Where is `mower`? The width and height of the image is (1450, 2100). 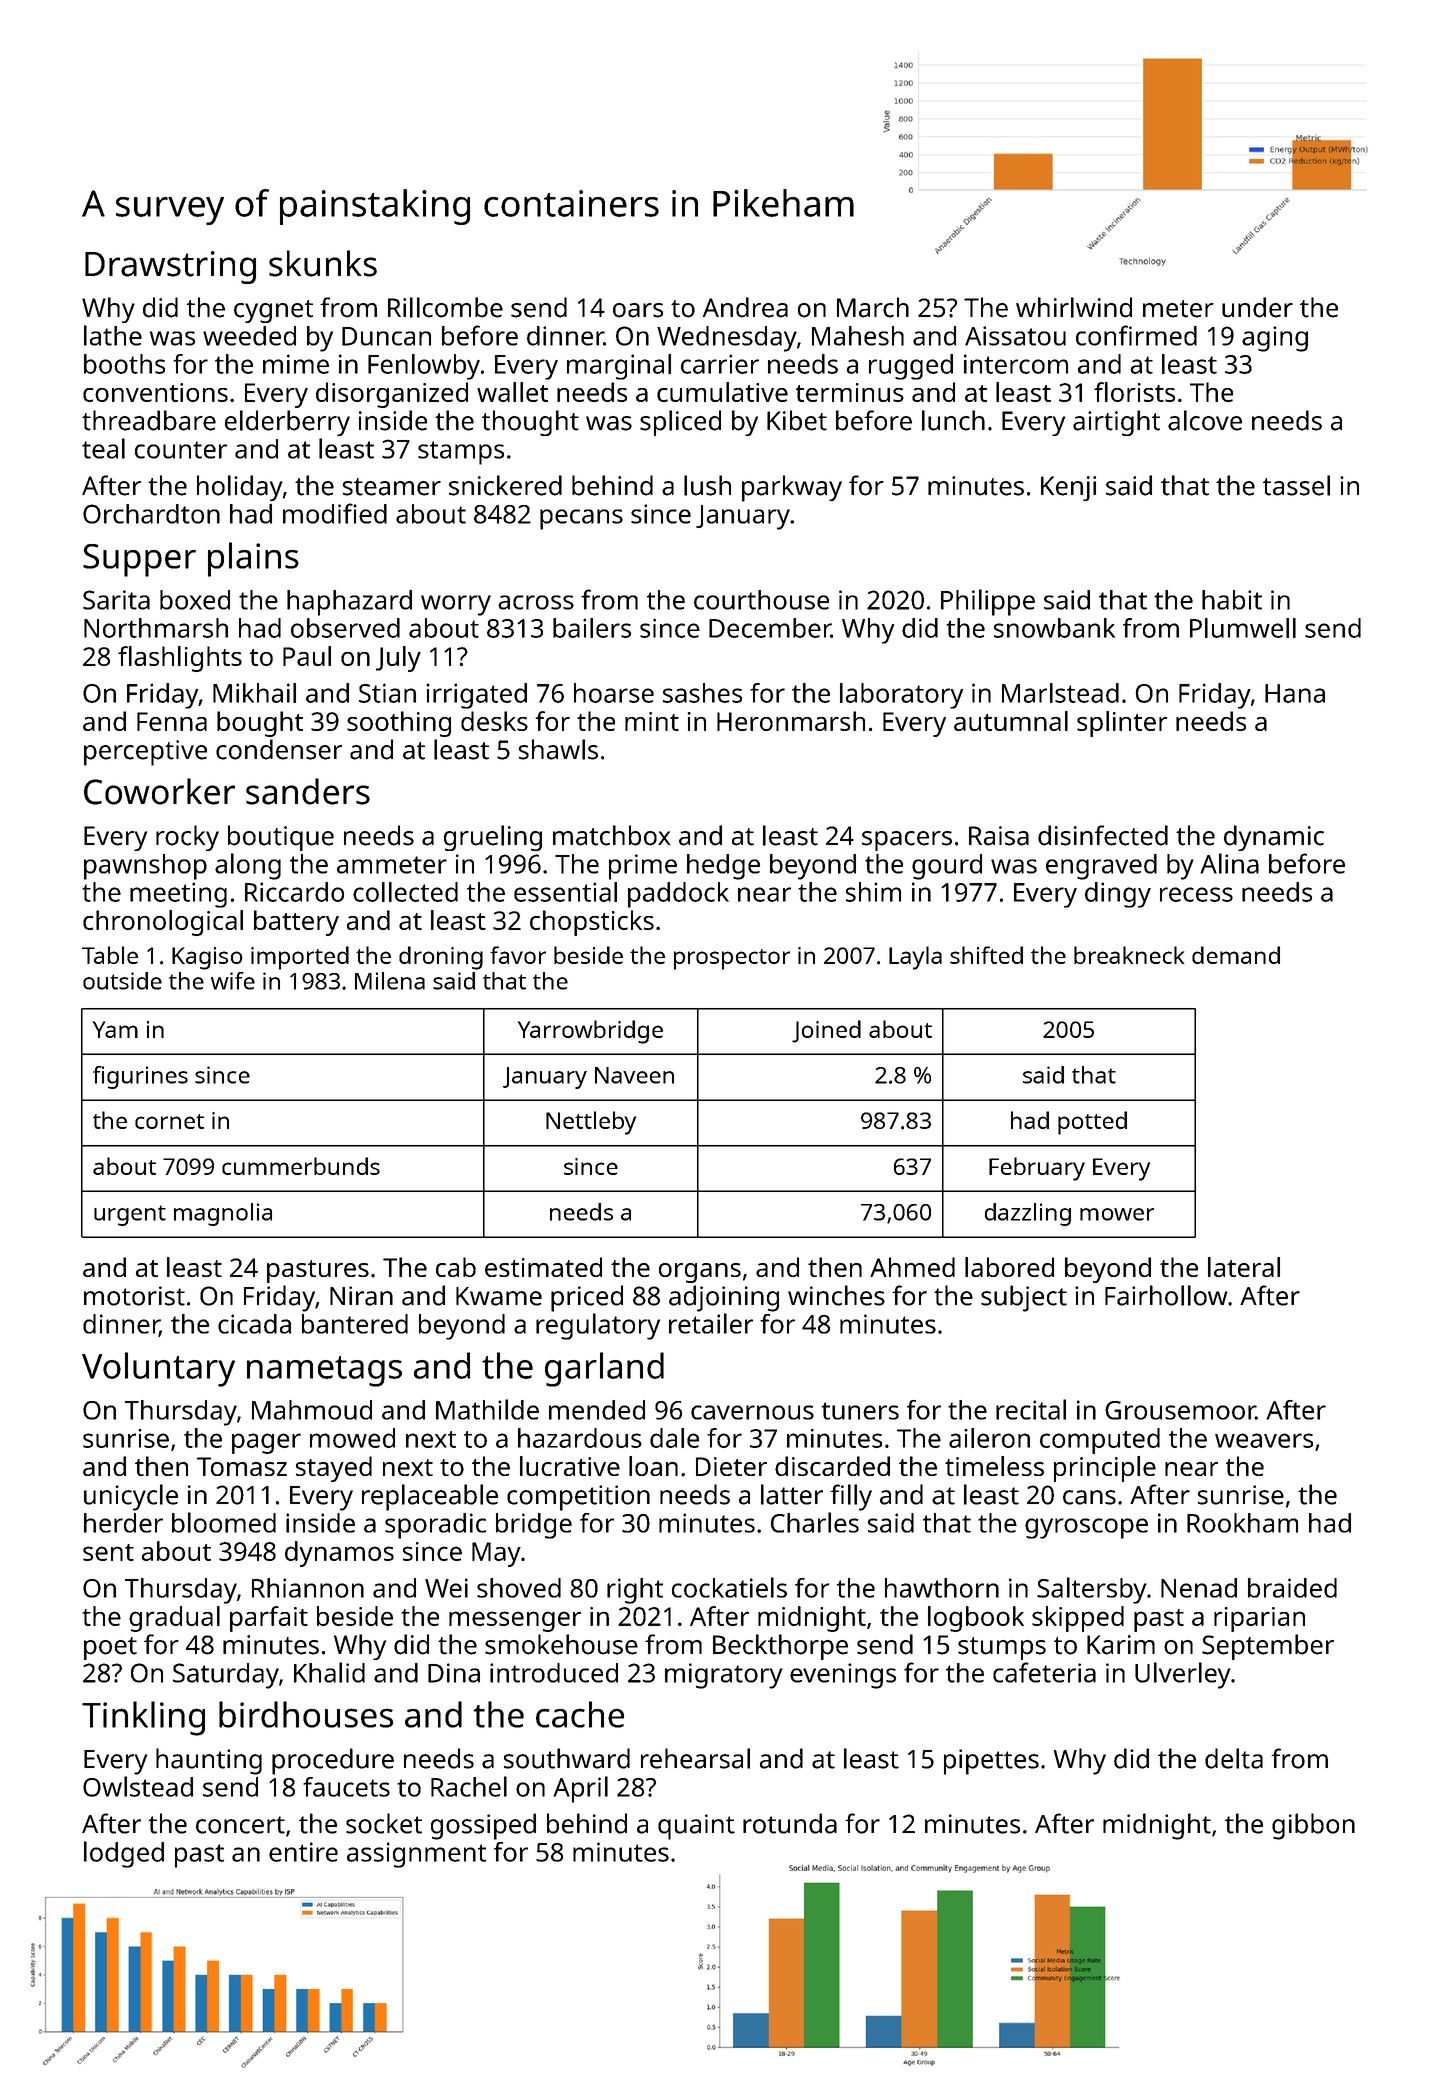 mower is located at coordinates (1117, 1214).
